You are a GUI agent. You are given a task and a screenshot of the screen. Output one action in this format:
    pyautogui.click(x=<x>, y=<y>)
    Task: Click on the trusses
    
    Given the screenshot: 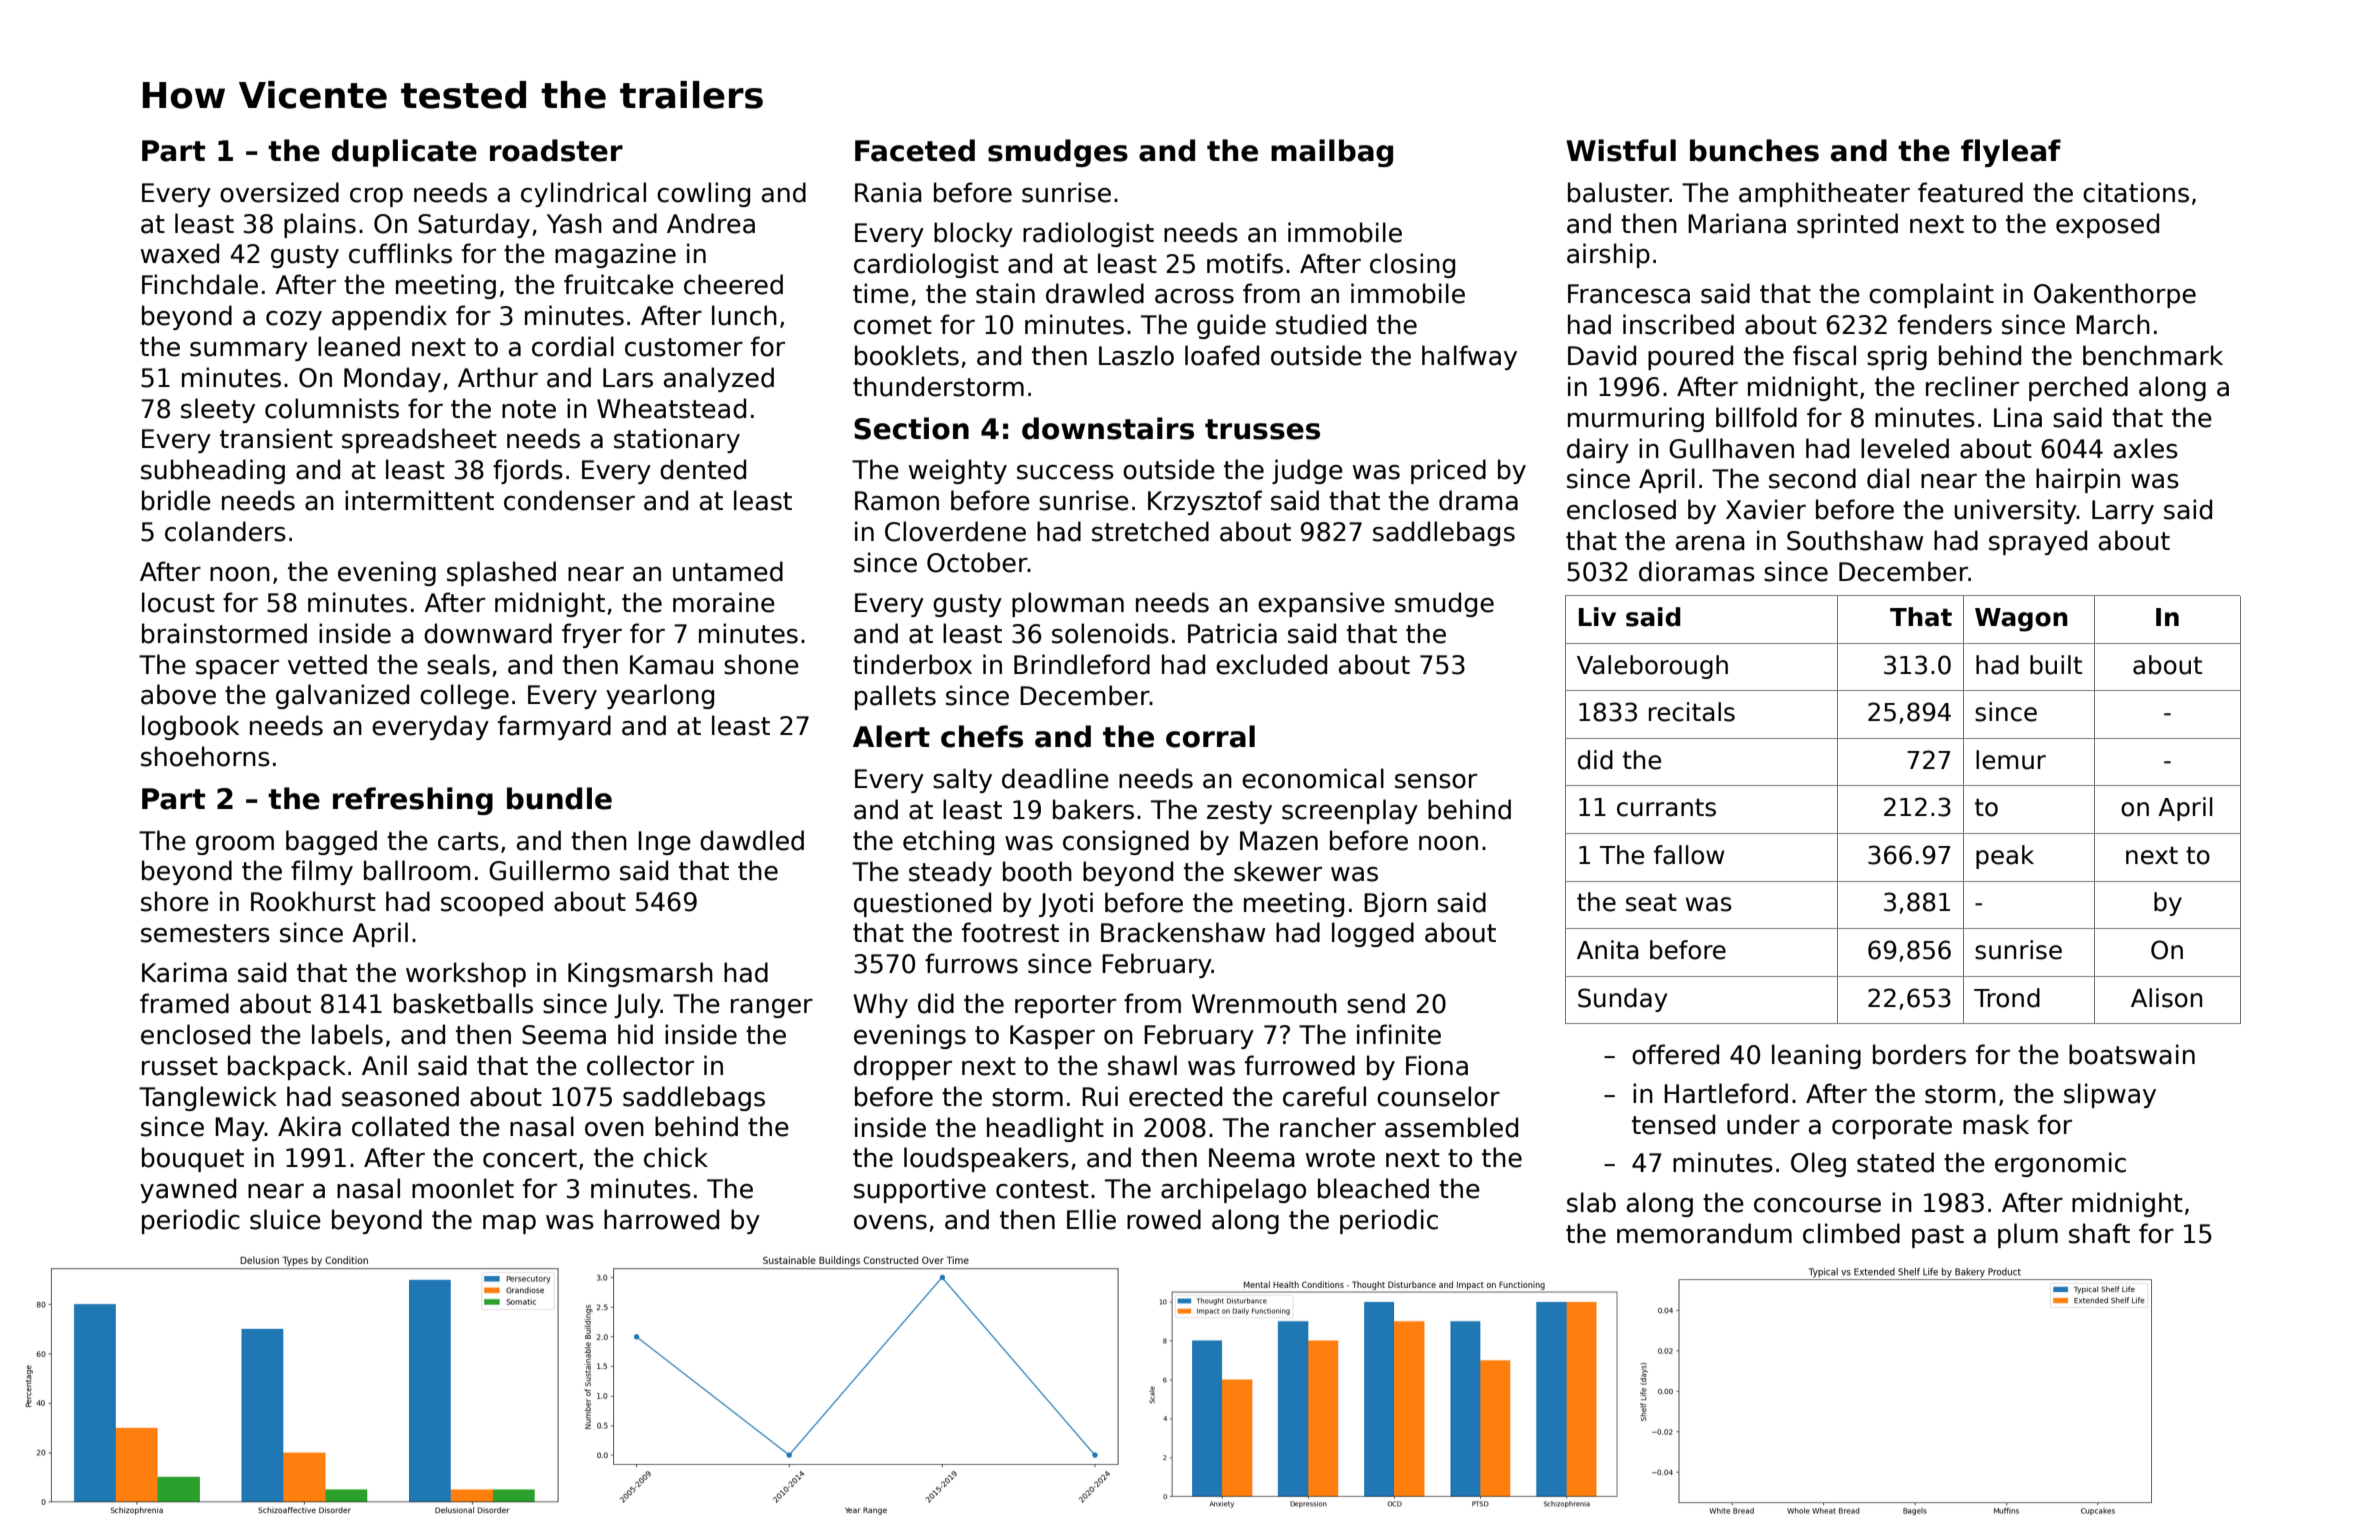 What is the action you would take?
    pyautogui.click(x=1262, y=429)
